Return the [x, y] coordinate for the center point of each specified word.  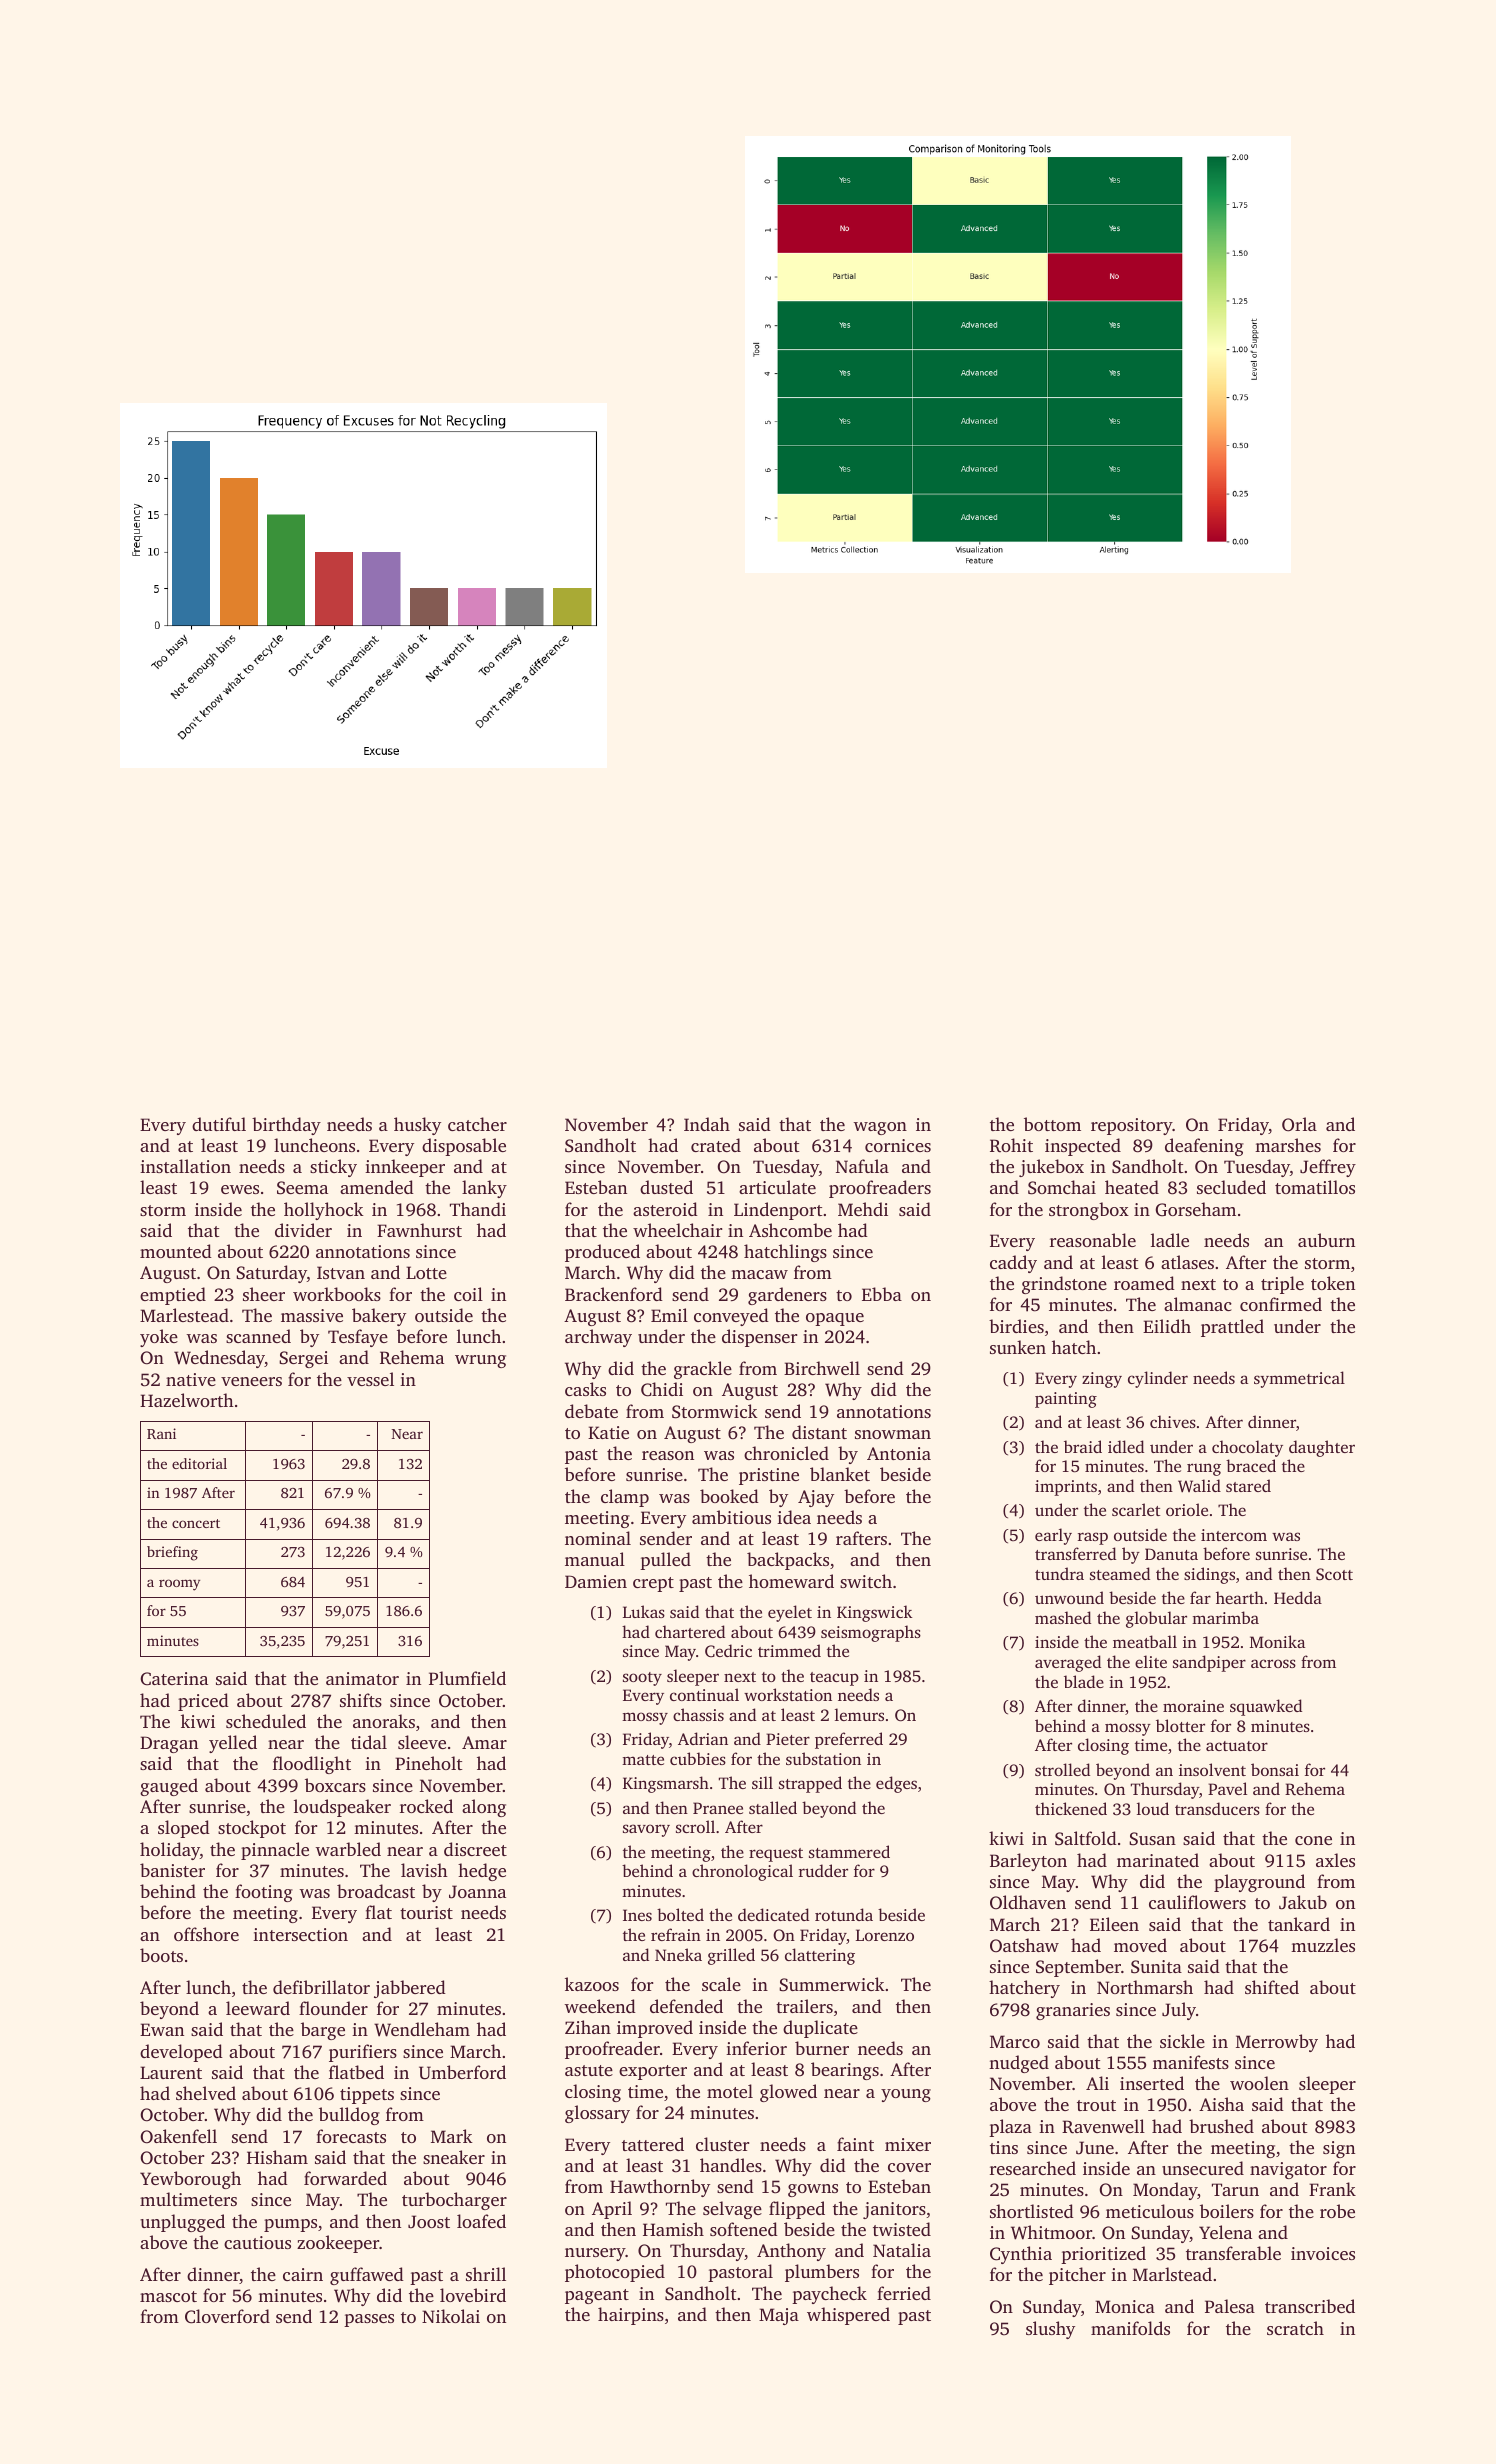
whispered [848, 2316]
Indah [707, 1124]
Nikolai [451, 2316]
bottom [1052, 1124]
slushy [1050, 2330]
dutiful [219, 1124]
